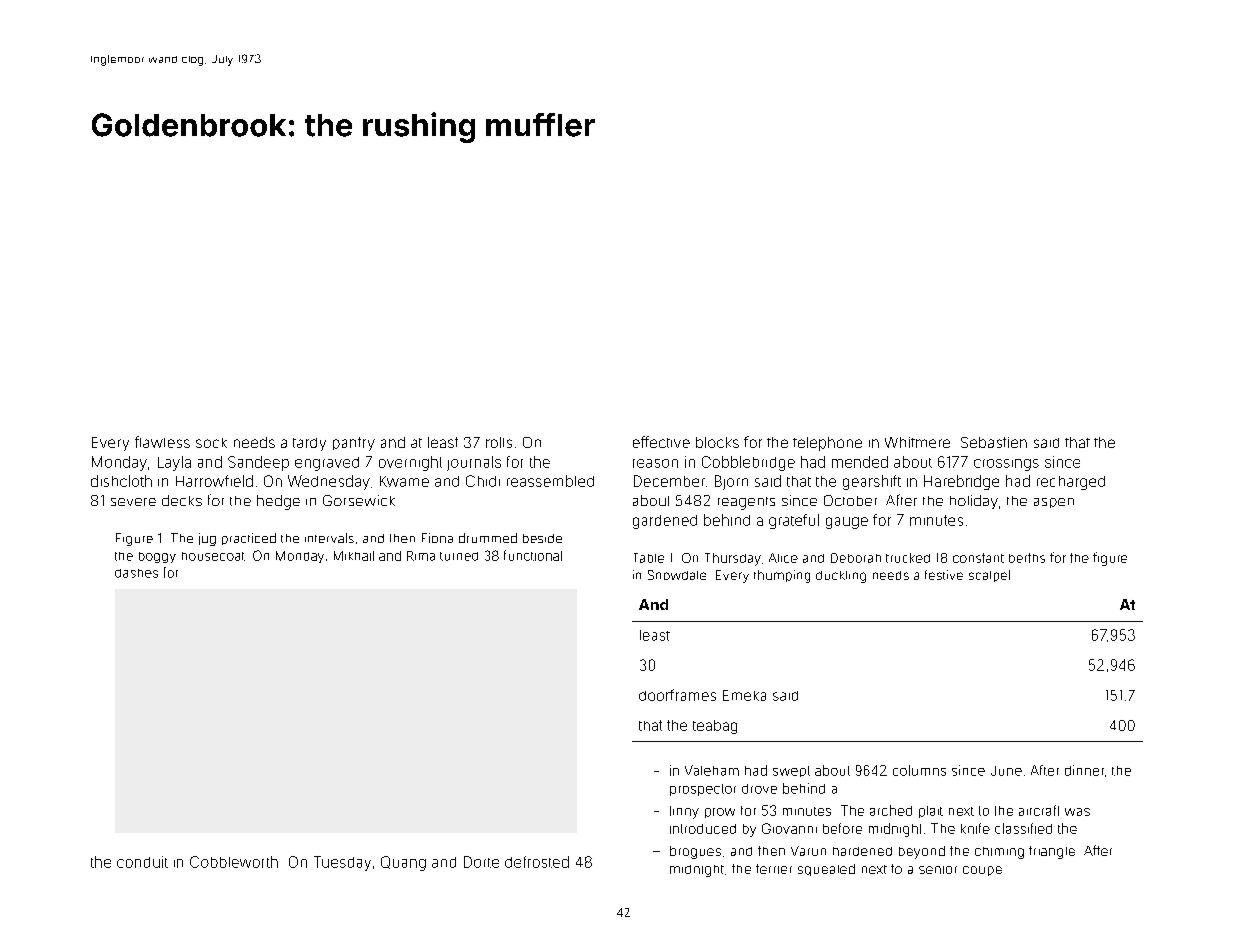 The height and width of the page is (952, 1233). Describe the element at coordinates (537, 862) in the page. I see `defrosted` at that location.
